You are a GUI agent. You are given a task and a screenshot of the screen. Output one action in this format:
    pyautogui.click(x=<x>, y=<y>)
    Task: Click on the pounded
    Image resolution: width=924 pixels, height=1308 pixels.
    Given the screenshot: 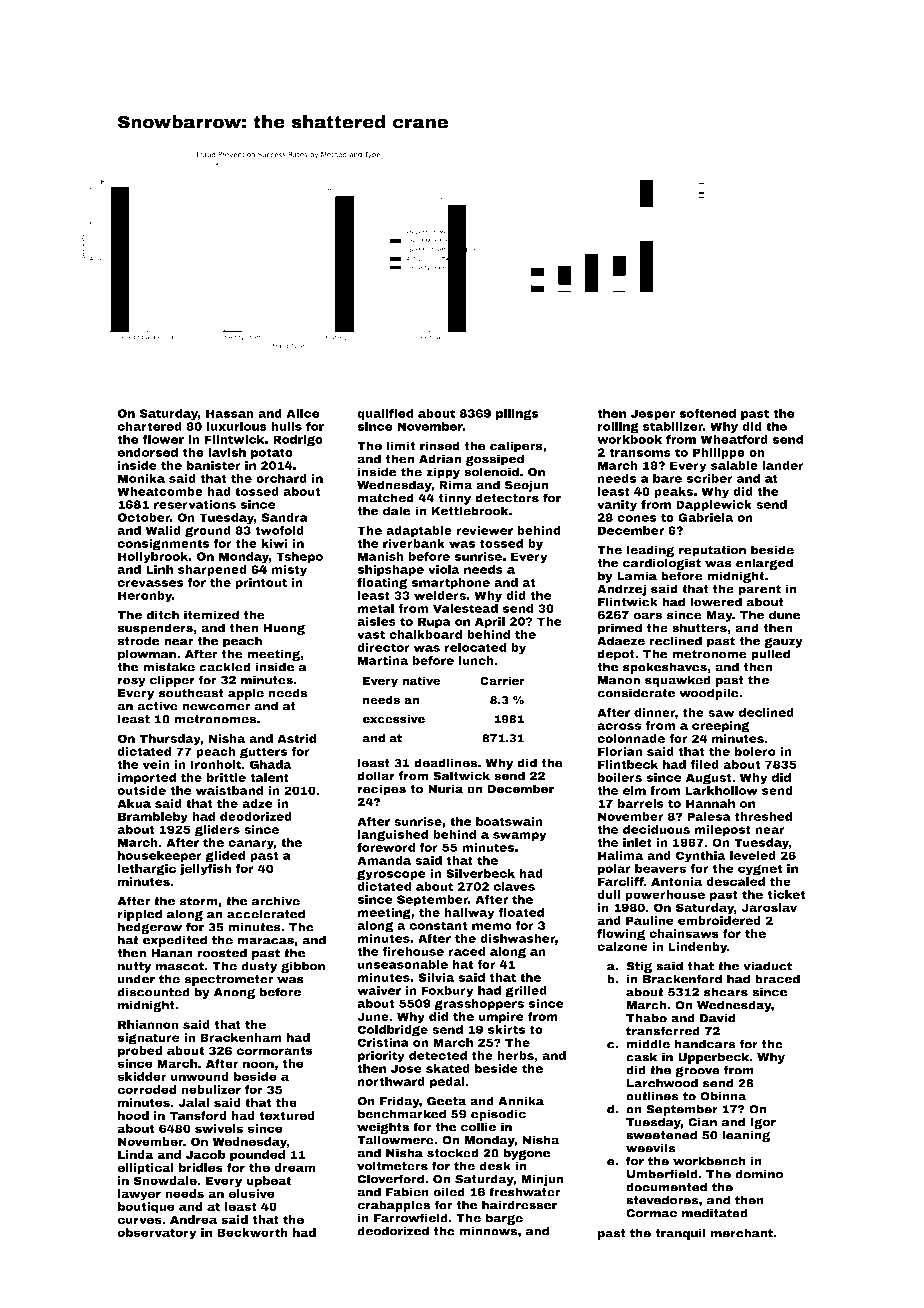 What is the action you would take?
    pyautogui.click(x=257, y=1156)
